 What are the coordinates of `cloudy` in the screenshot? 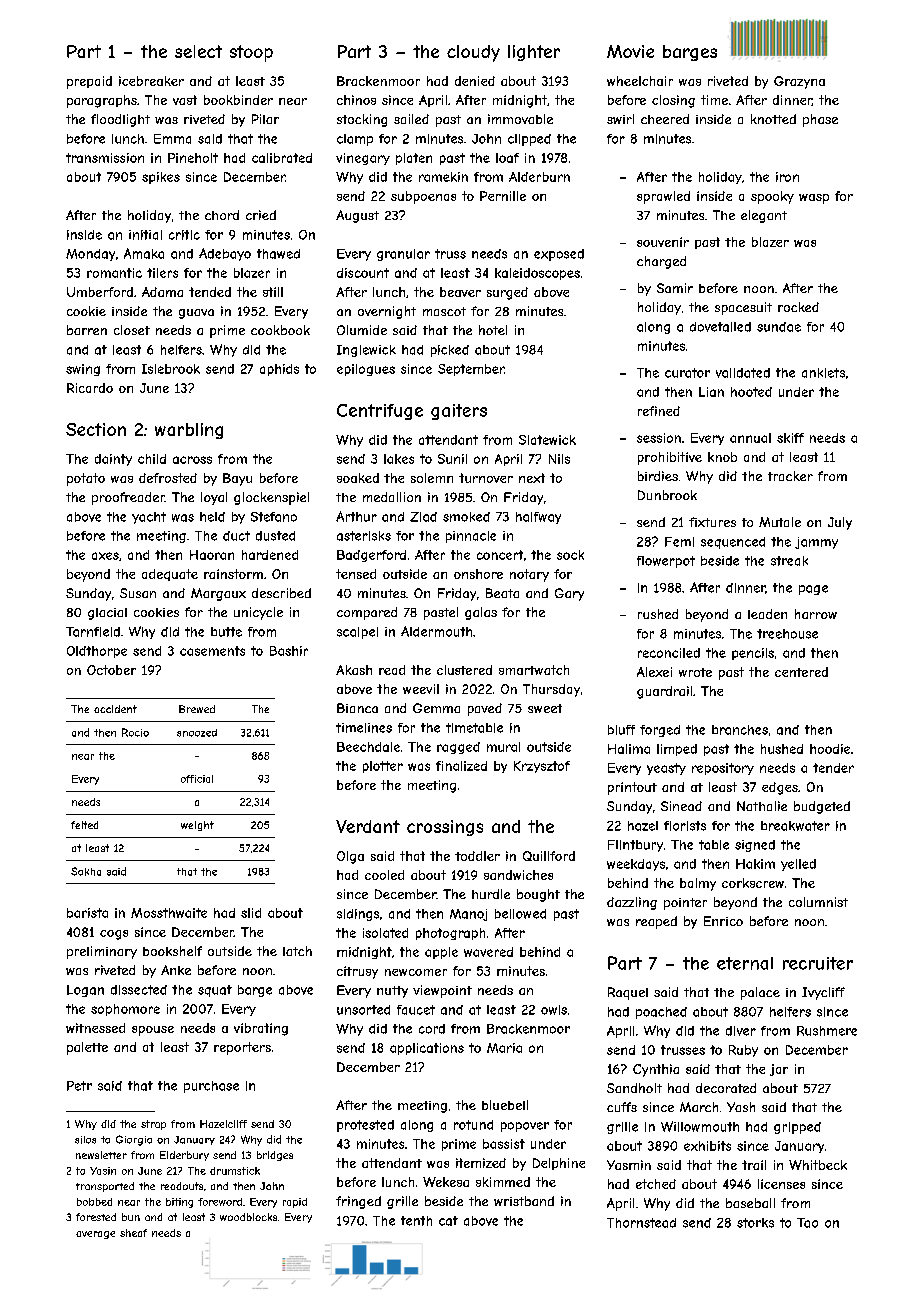 It's located at (473, 53).
